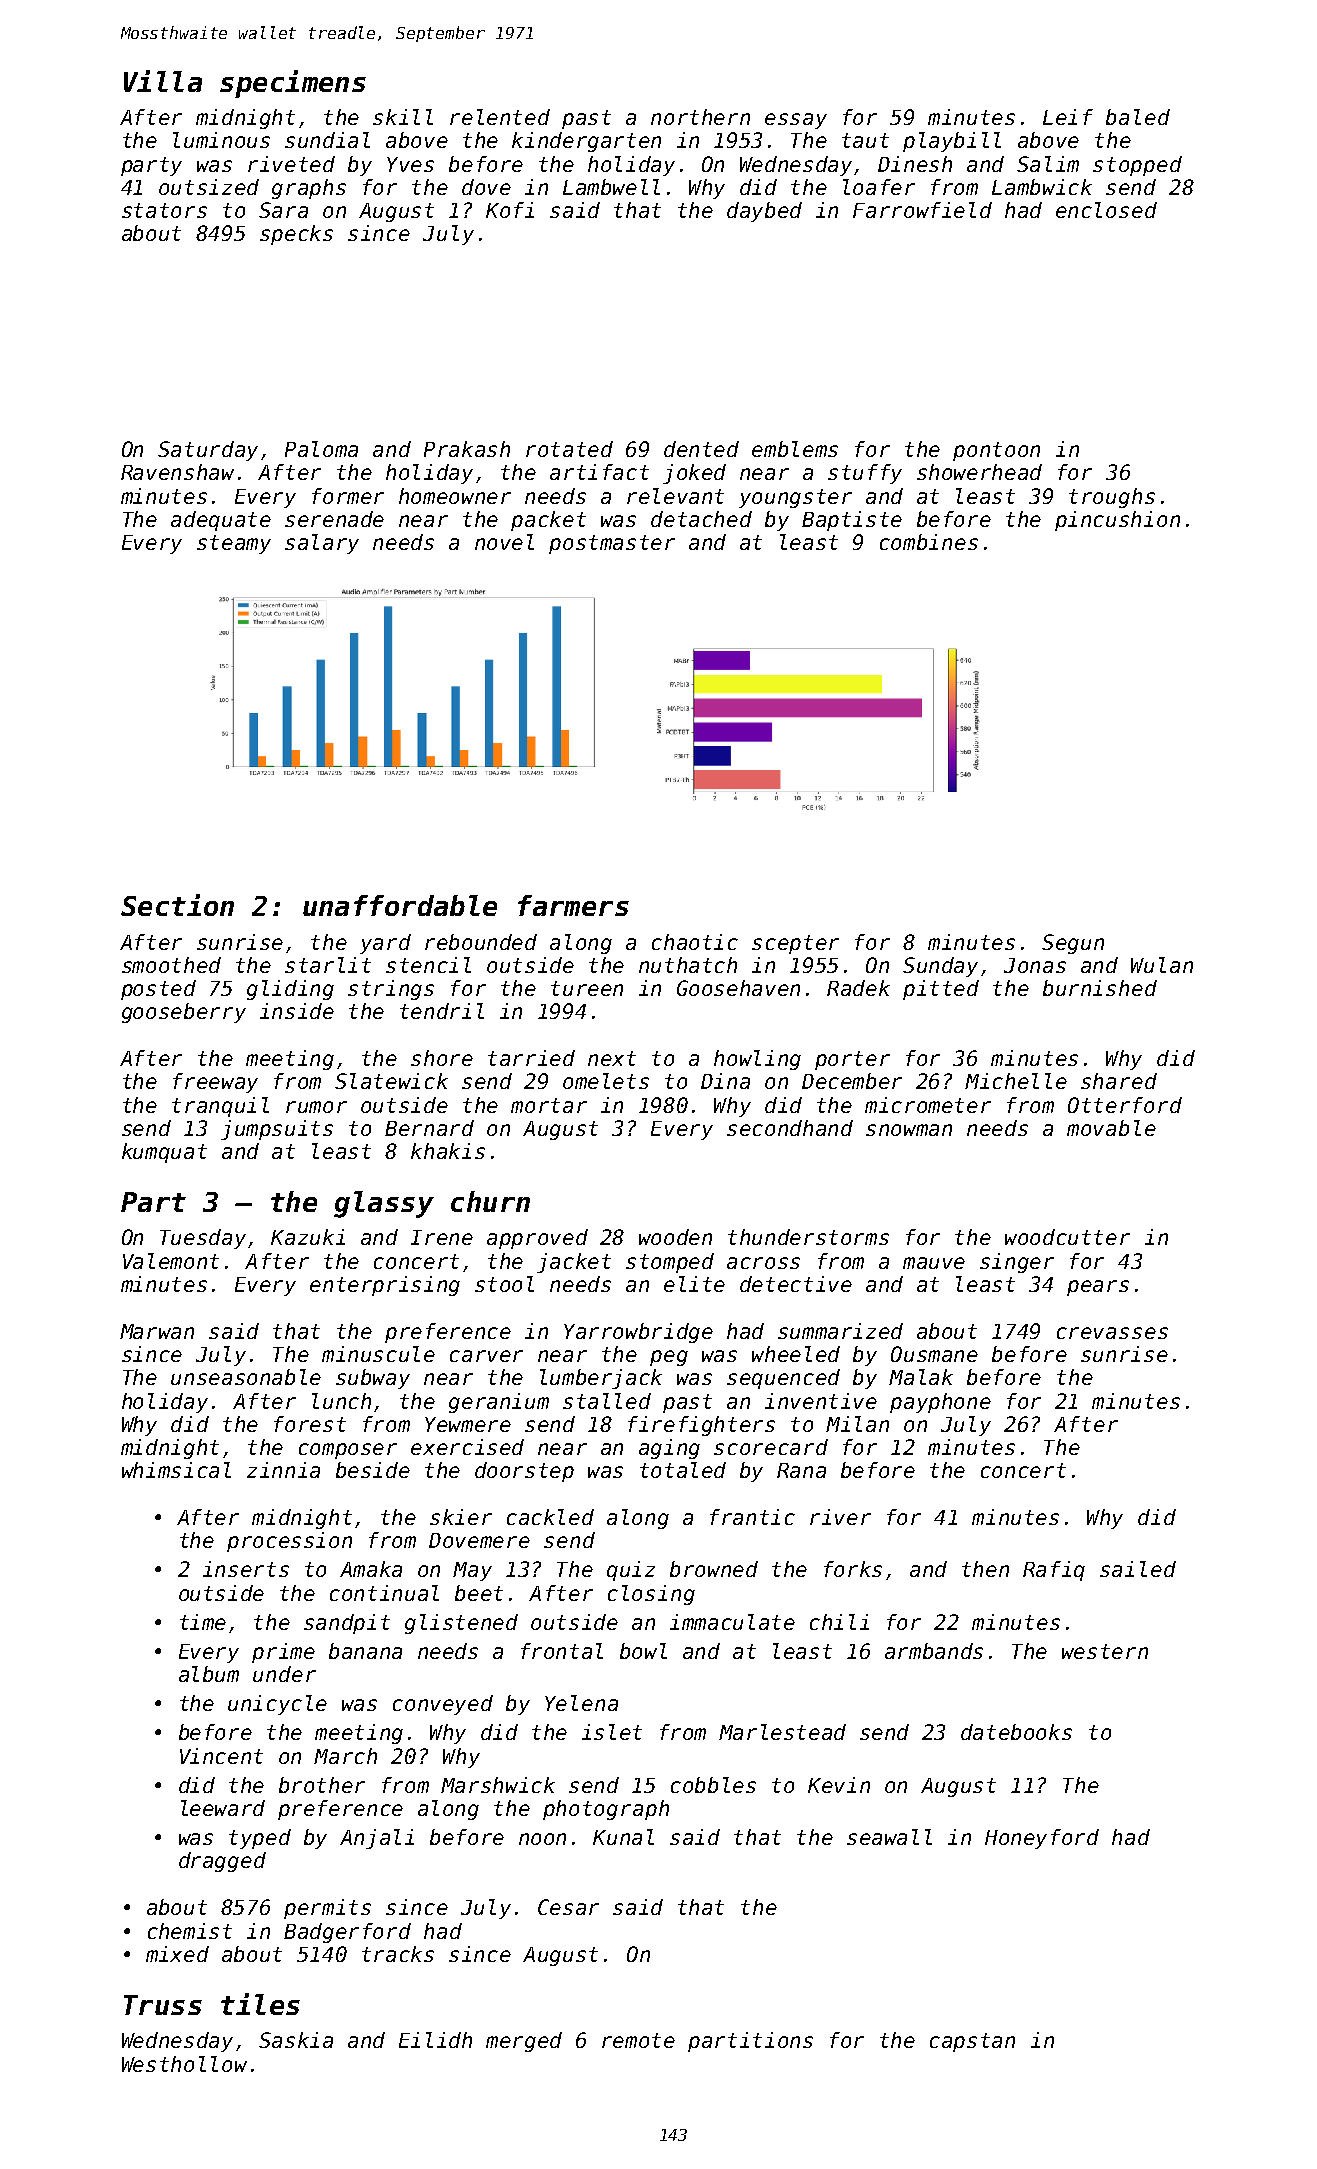  I want to click on capstan, so click(972, 2042).
